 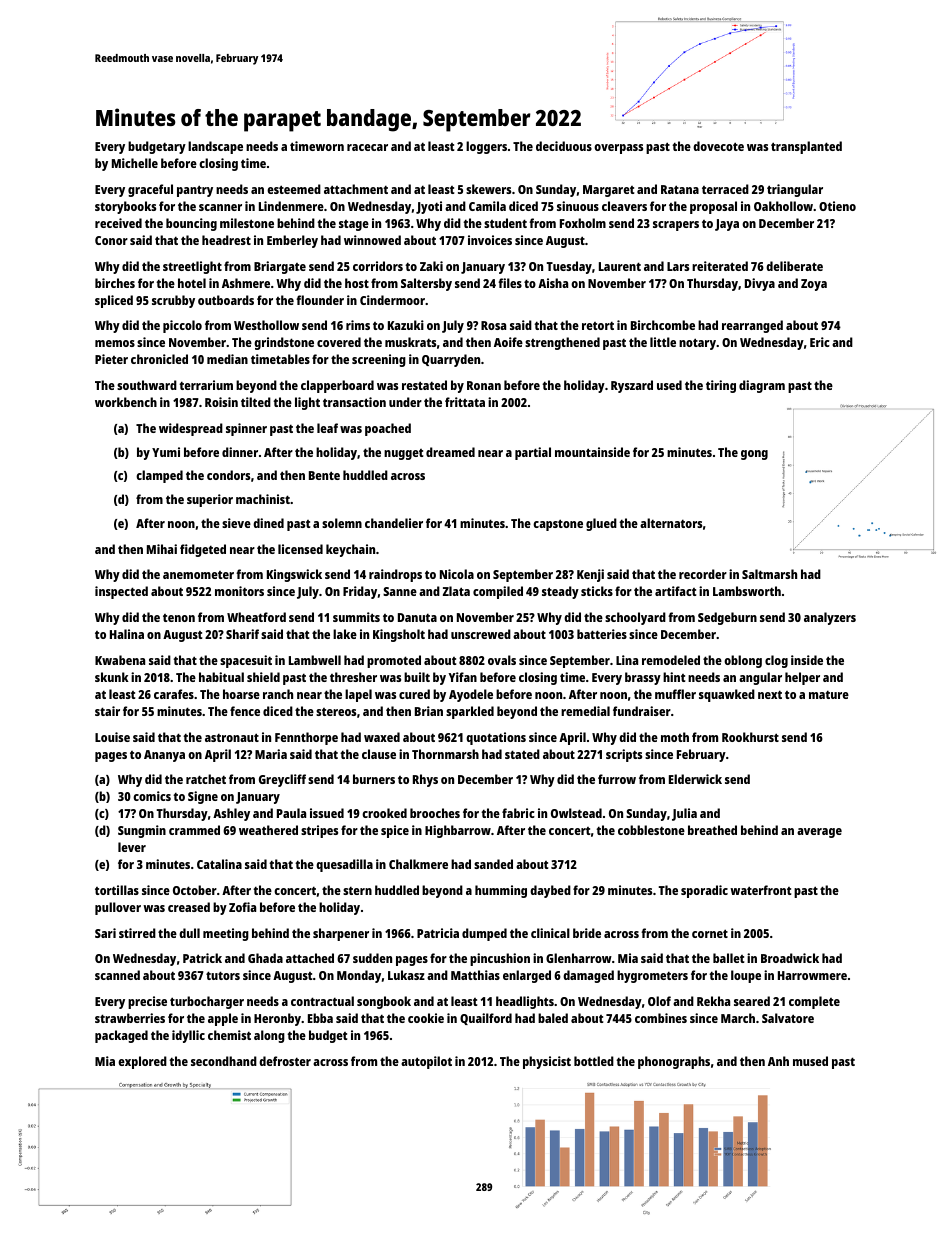 I want to click on bride, so click(x=587, y=933).
